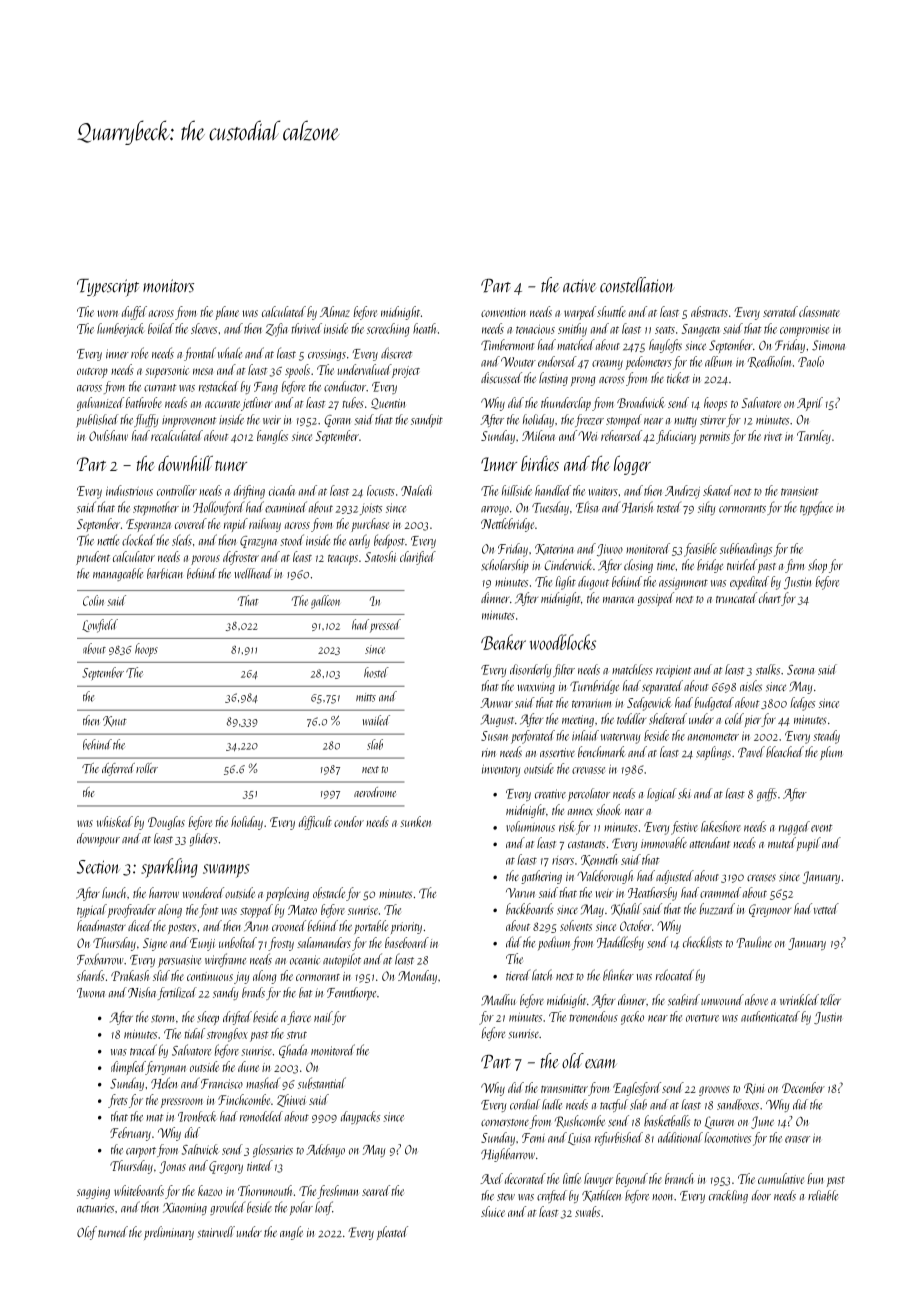 Image resolution: width=924 pixels, height=1308 pixels. Describe the element at coordinates (227, 313) in the image. I see `plane` at that location.
